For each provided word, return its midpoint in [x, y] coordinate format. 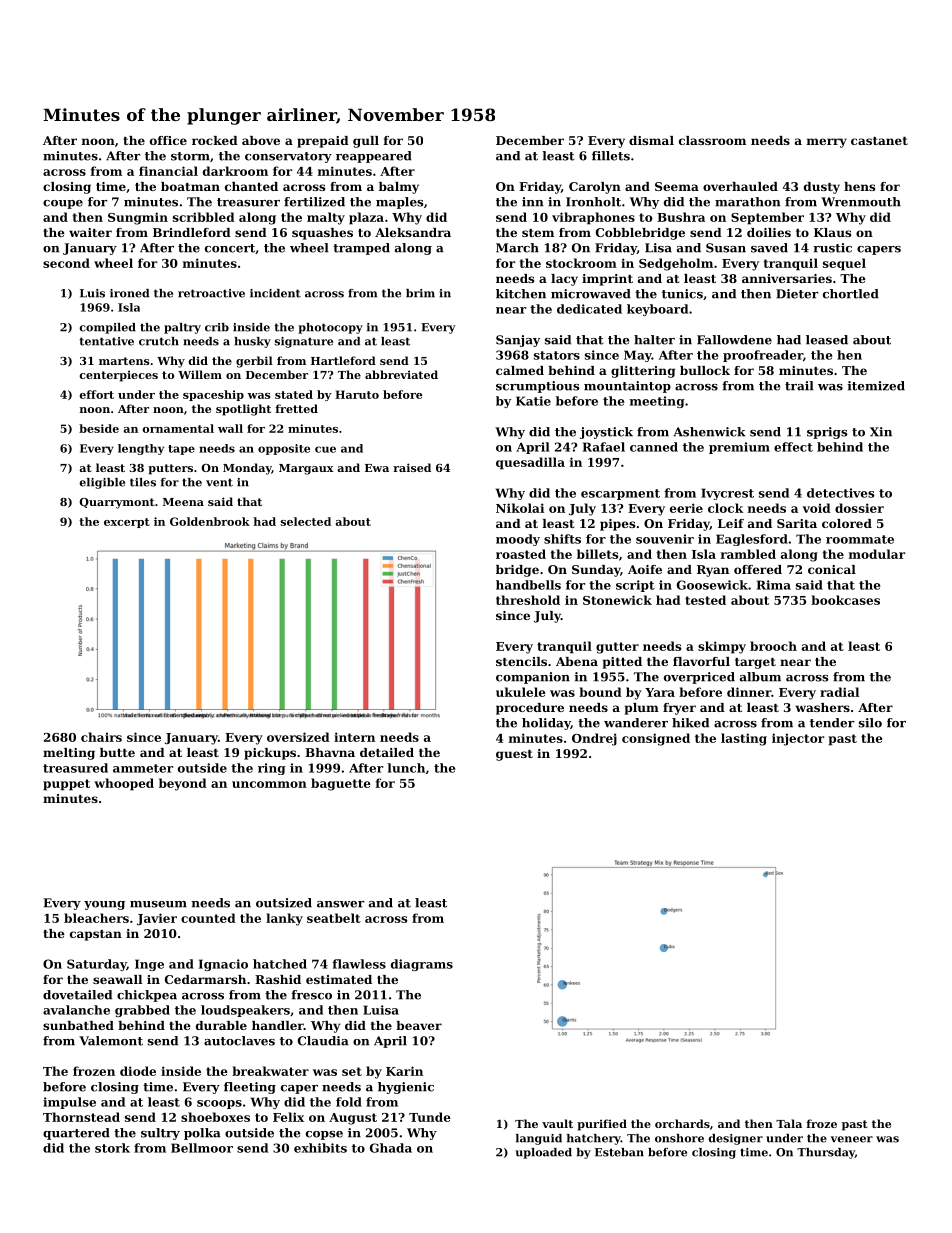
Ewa [377, 468]
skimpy [722, 647]
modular [877, 554]
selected [306, 521]
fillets [611, 156]
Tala [789, 1123]
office [168, 140]
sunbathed [78, 1025]
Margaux [306, 469]
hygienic [406, 1088]
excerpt [127, 523]
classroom [712, 140]
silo [870, 723]
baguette [341, 784]
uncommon [269, 784]
